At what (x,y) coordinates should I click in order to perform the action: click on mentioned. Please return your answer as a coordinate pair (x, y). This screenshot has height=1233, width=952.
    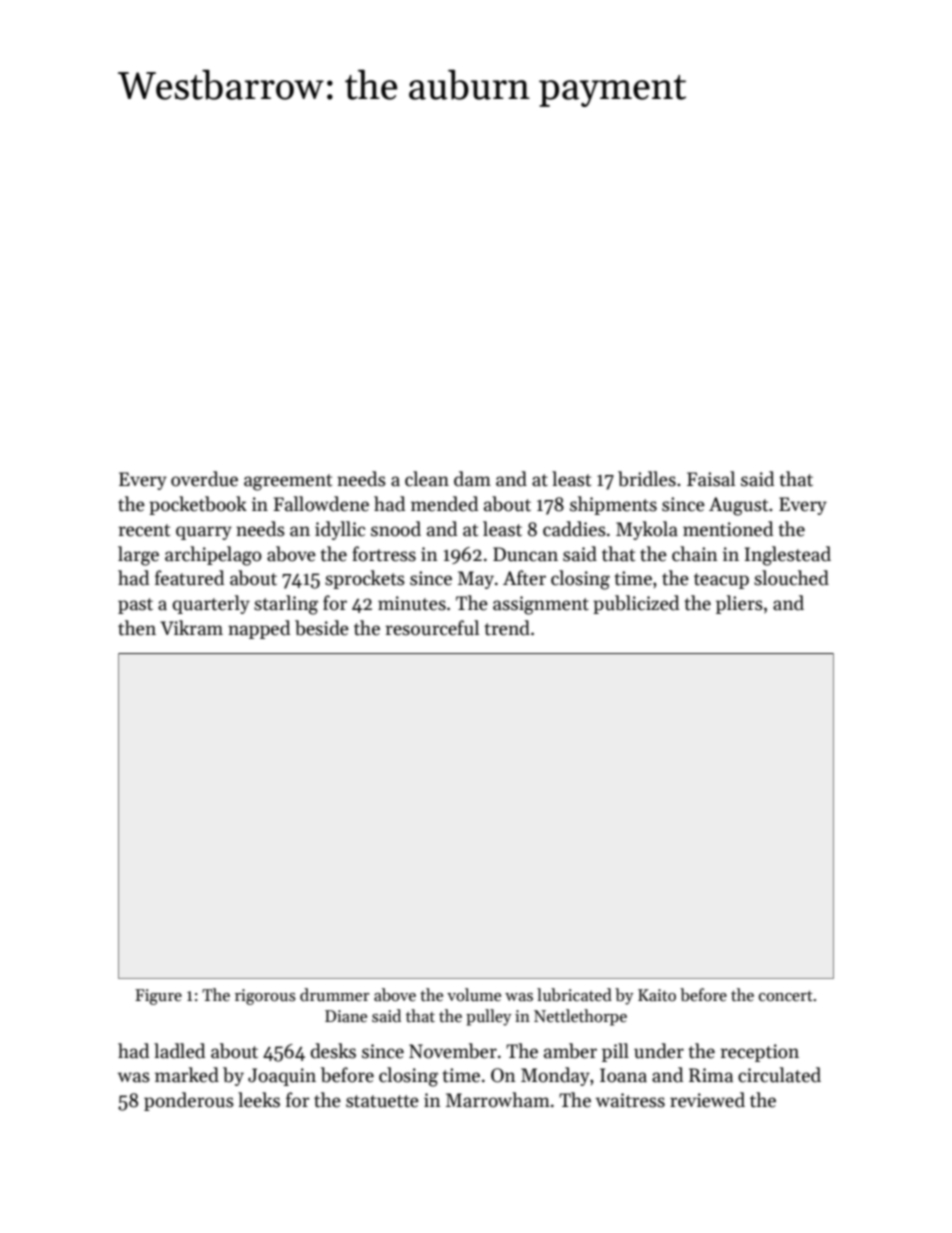
    Looking at the image, I should click on (728, 529).
